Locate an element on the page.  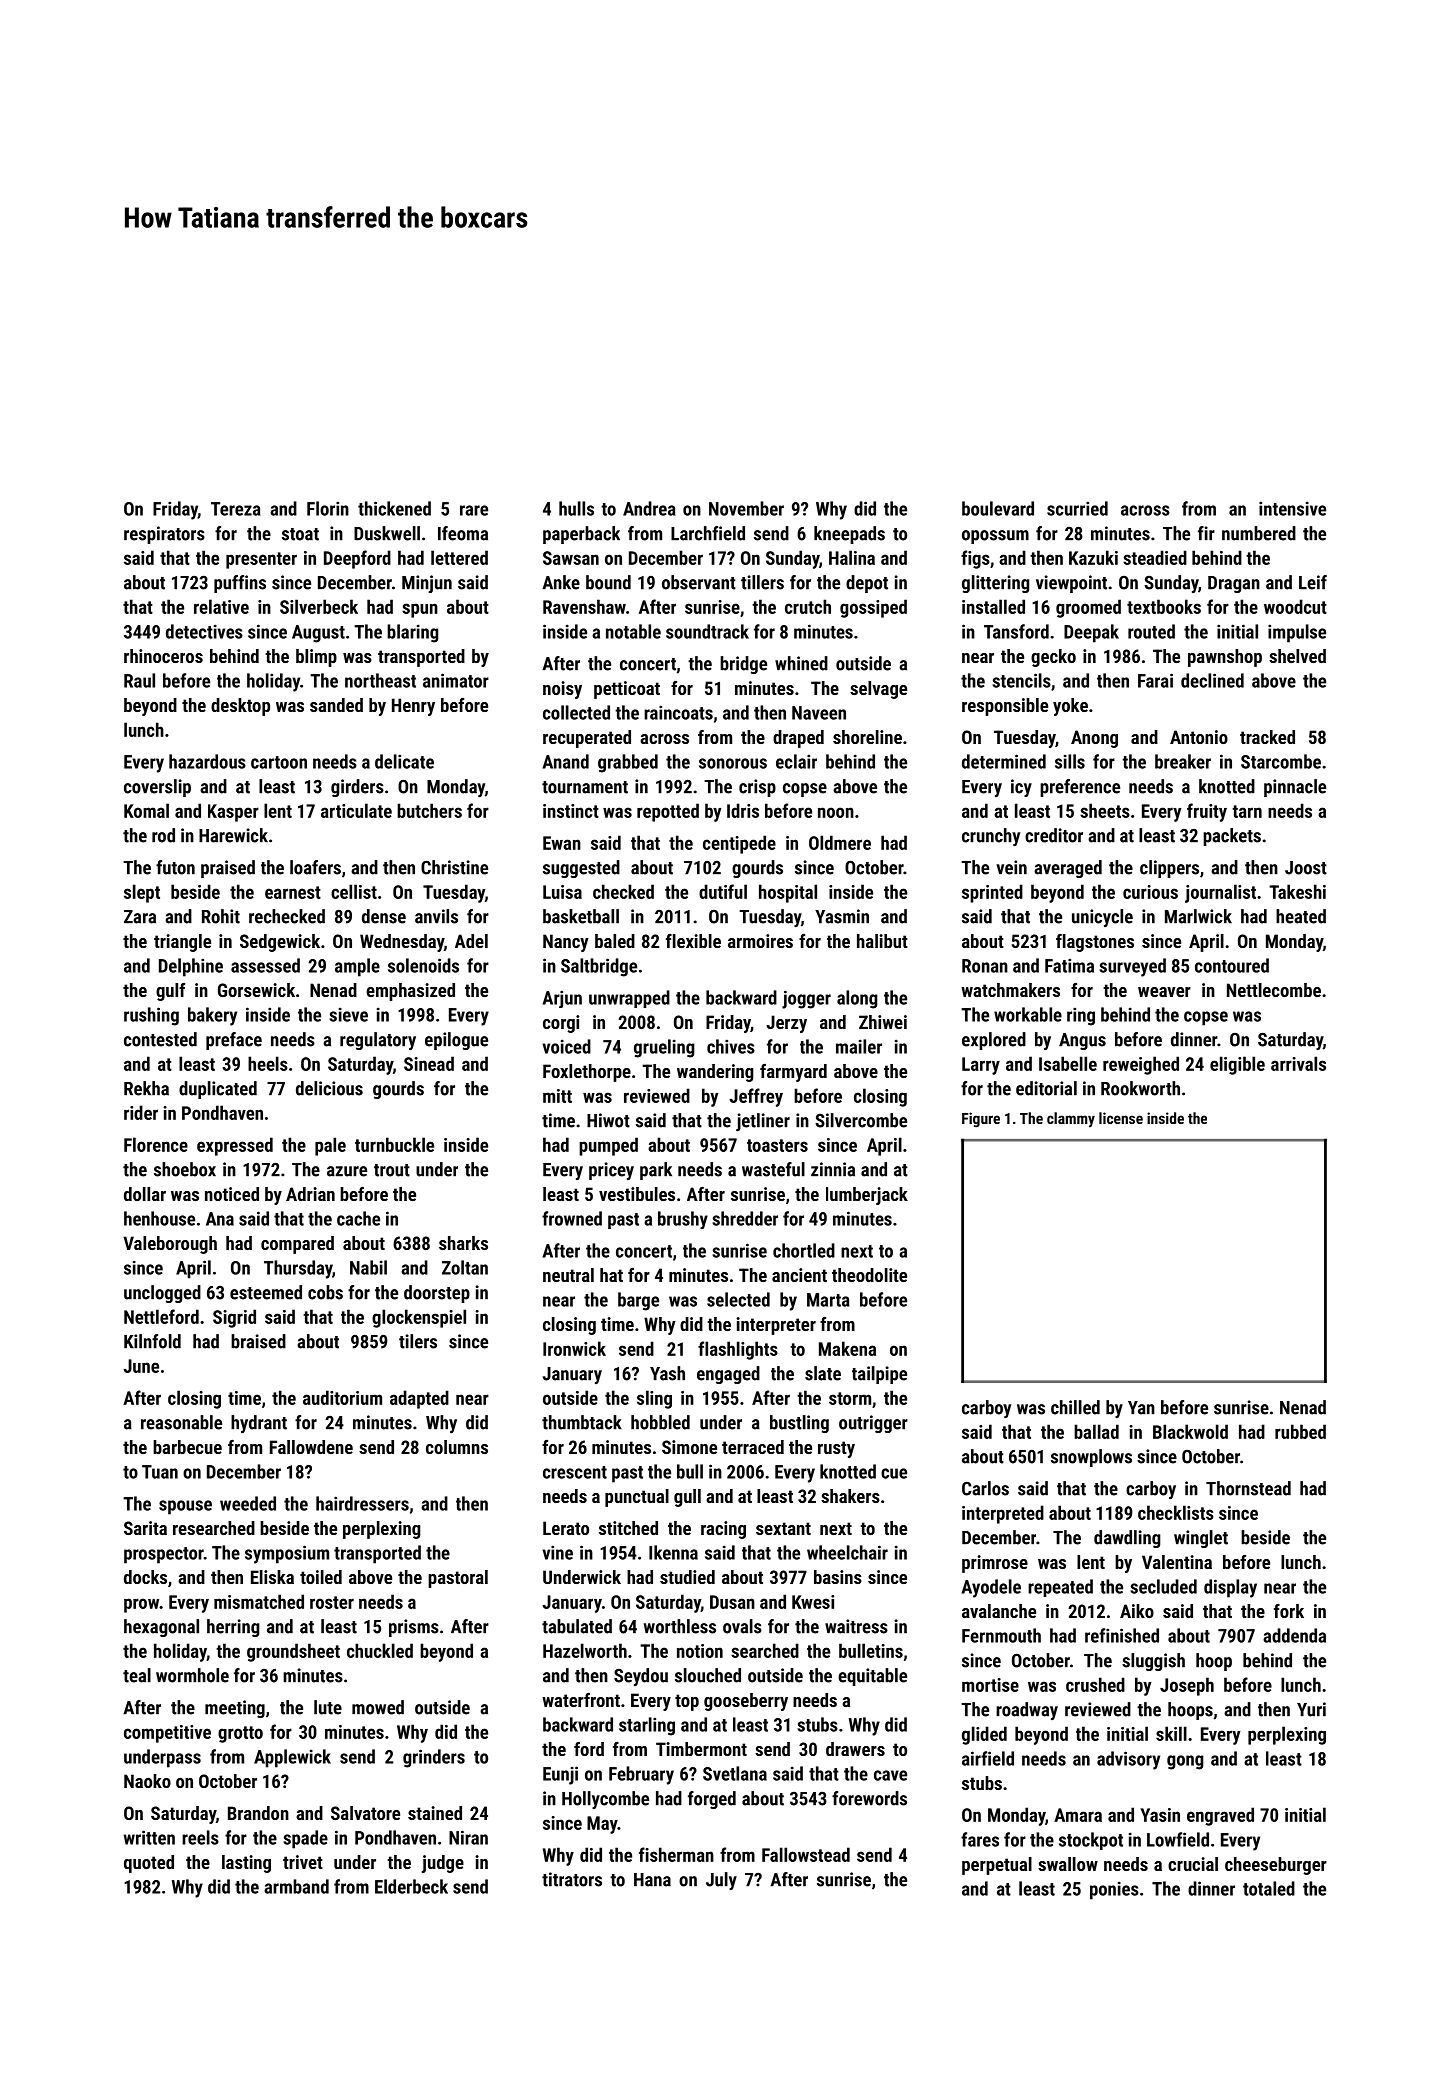
Valeborough is located at coordinates (170, 1245).
